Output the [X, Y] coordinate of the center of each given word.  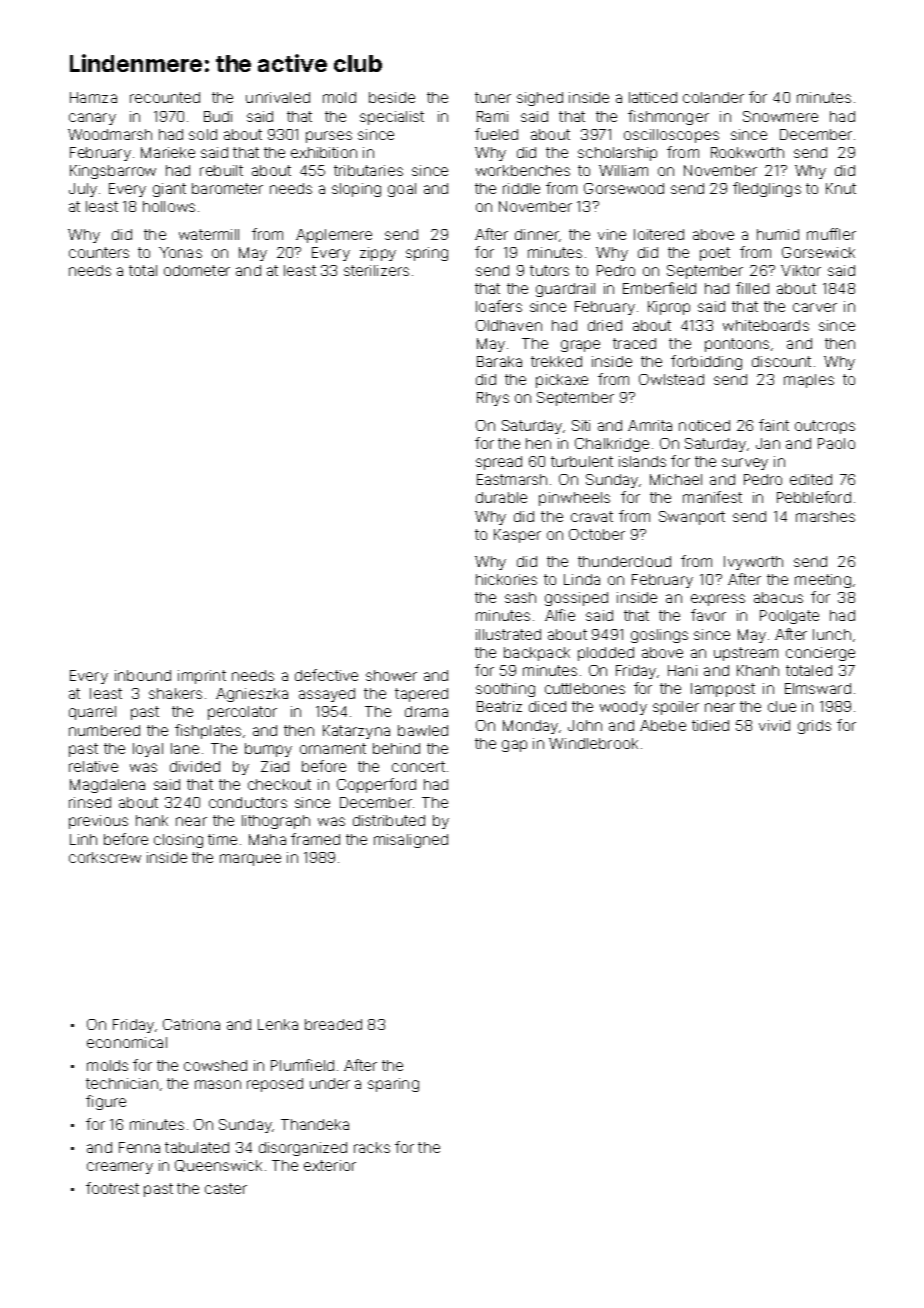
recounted [165, 97]
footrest [112, 1188]
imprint [202, 677]
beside [392, 97]
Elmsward [818, 688]
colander [713, 97]
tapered [421, 695]
